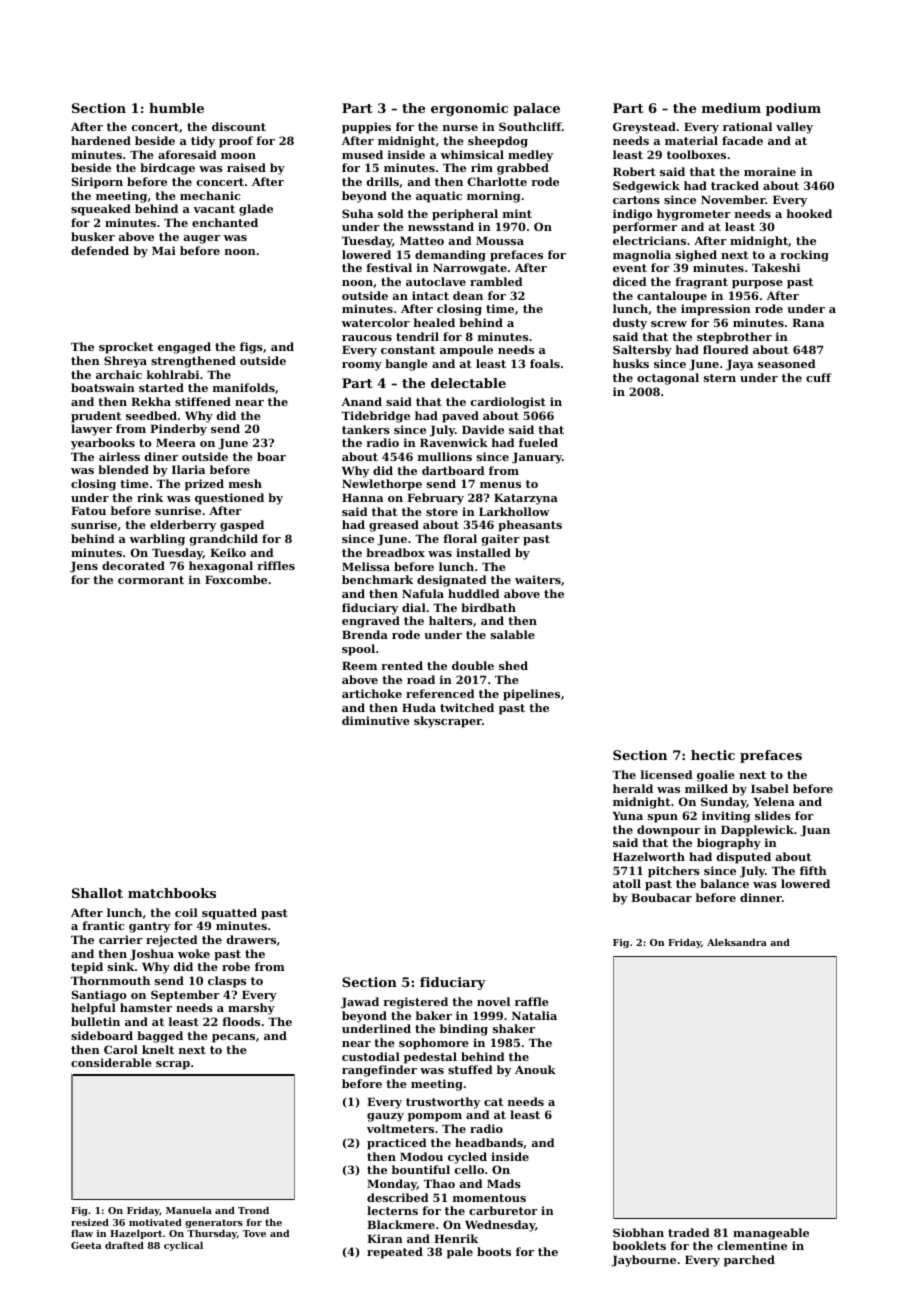 The width and height of the screenshot is (908, 1316). What do you see at coordinates (379, 1071) in the screenshot?
I see `rangefinder` at bounding box center [379, 1071].
